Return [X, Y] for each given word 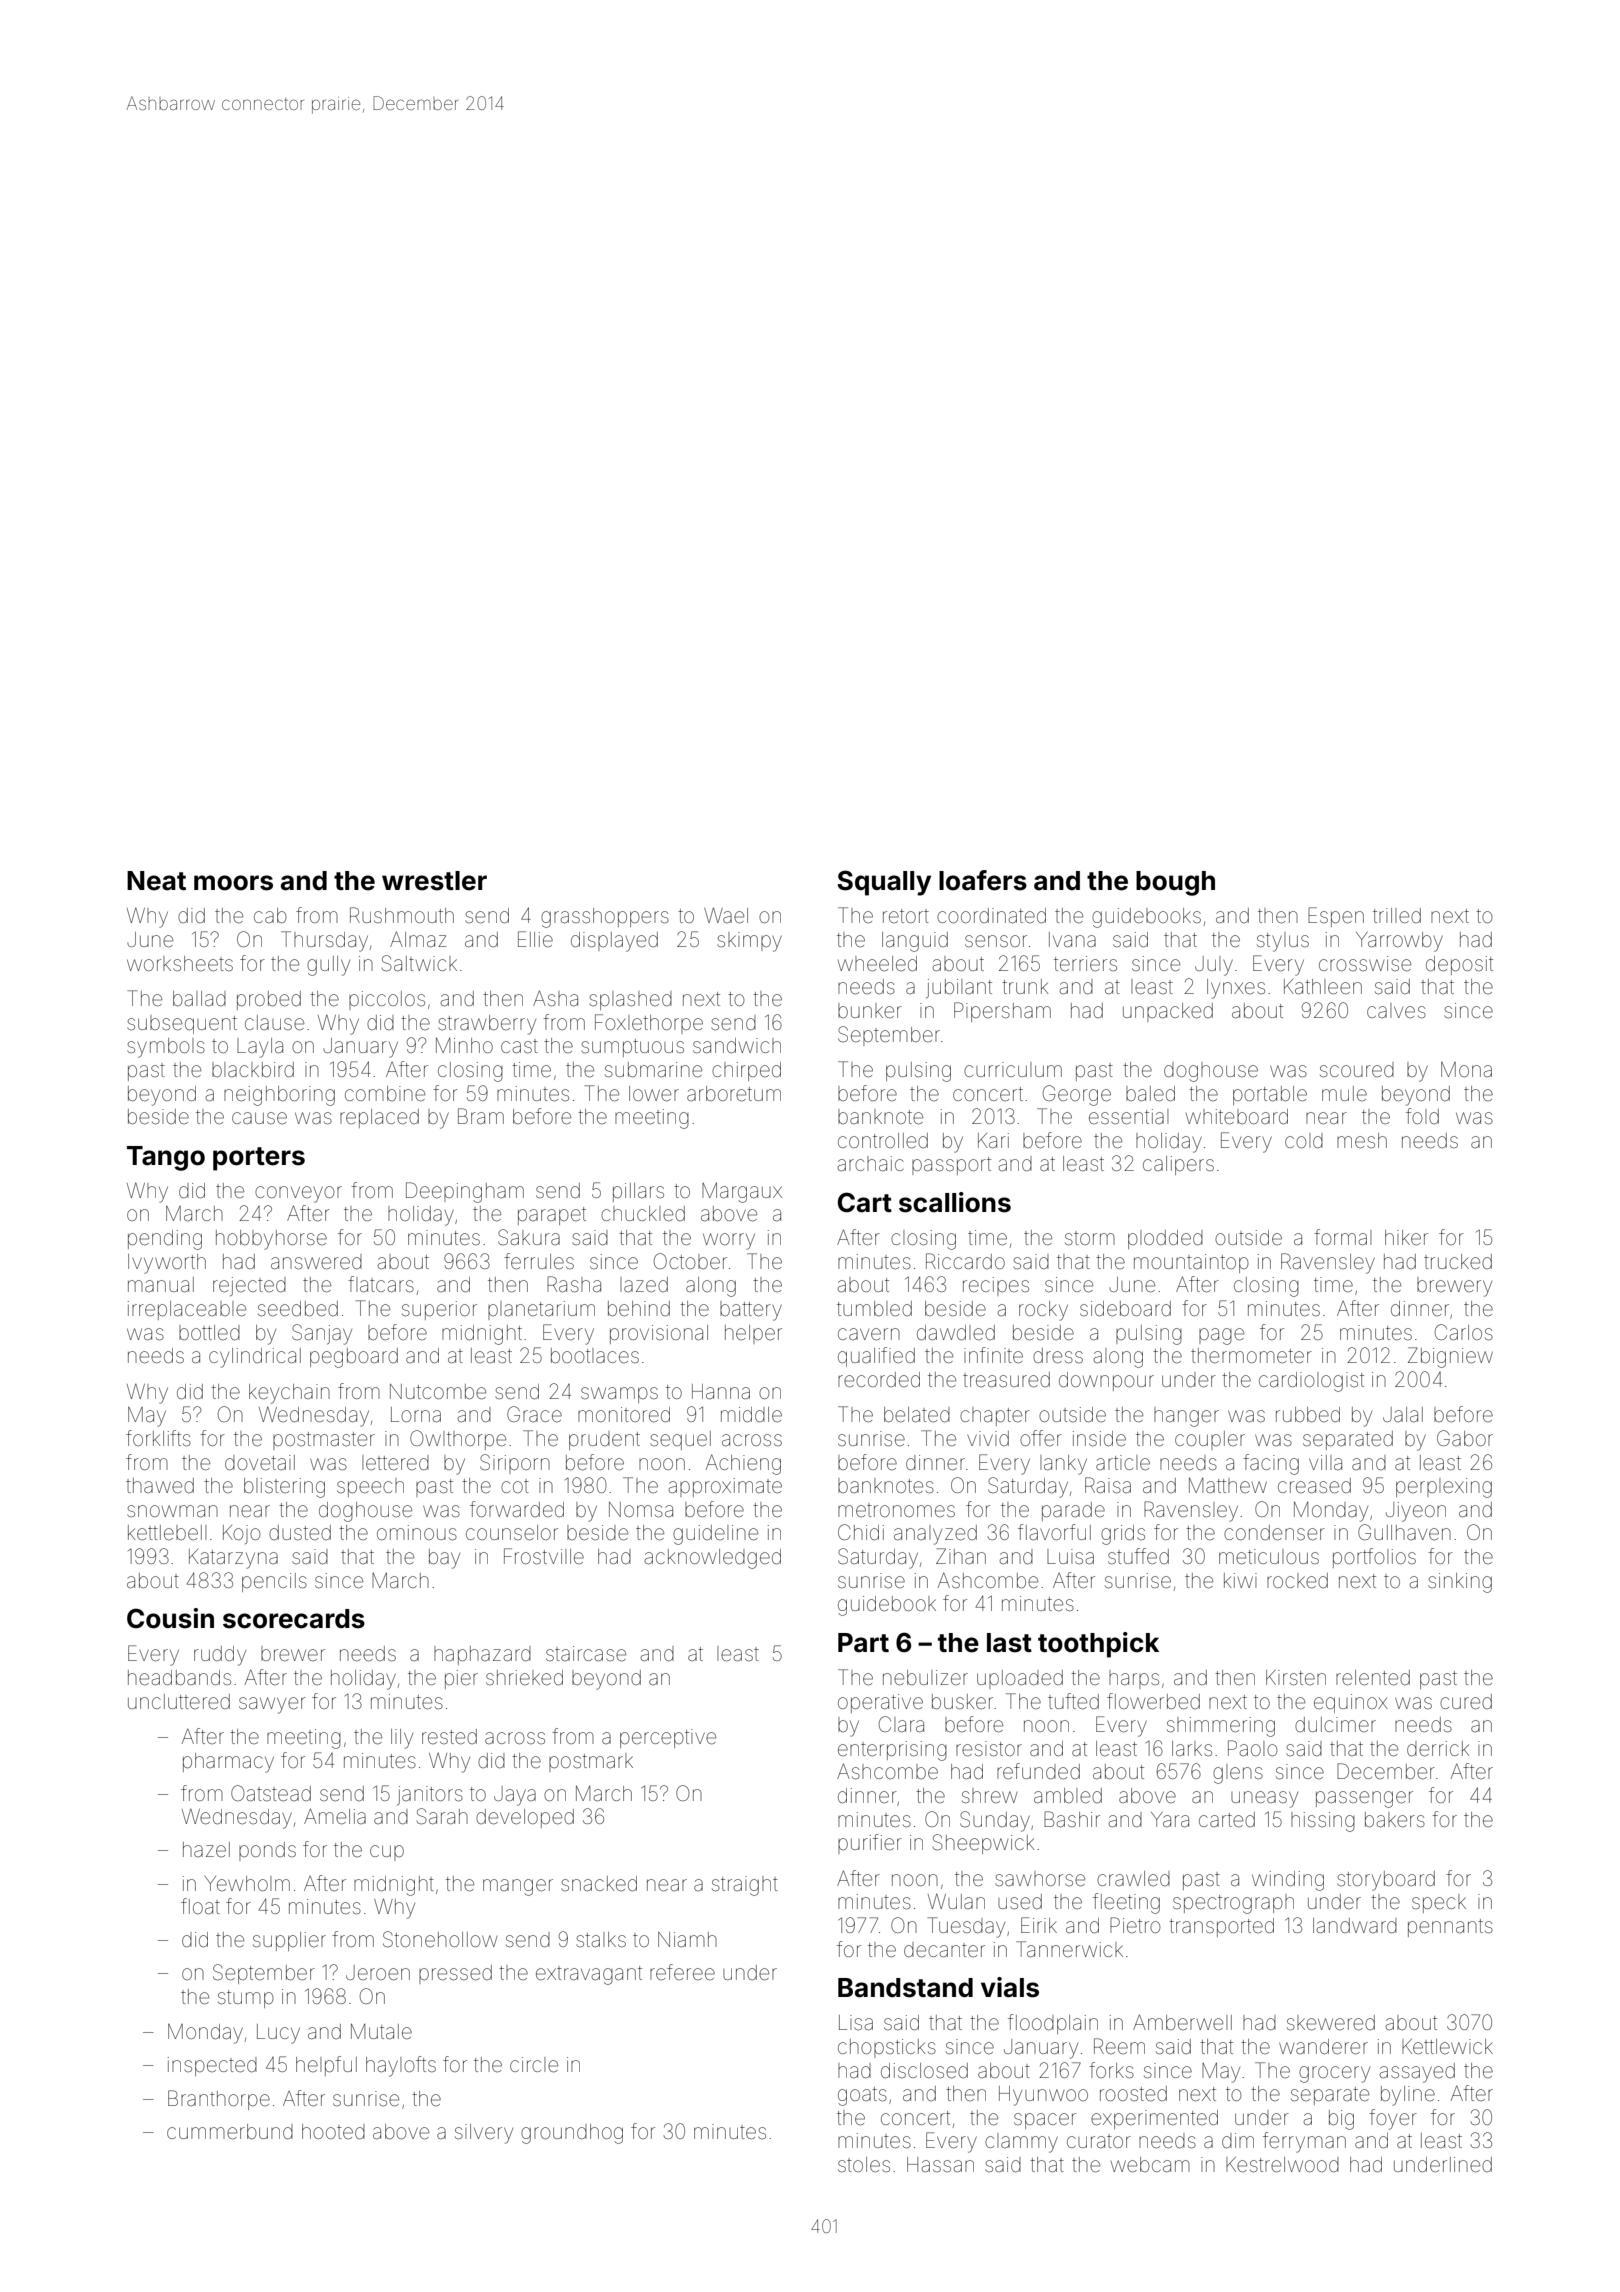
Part [863, 1643]
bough [1175, 883]
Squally [884, 883]
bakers [1395, 1820]
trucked [1458, 1262]
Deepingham [465, 1192]
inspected [212, 2066]
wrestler [434, 881]
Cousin [170, 1618]
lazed [644, 1284]
